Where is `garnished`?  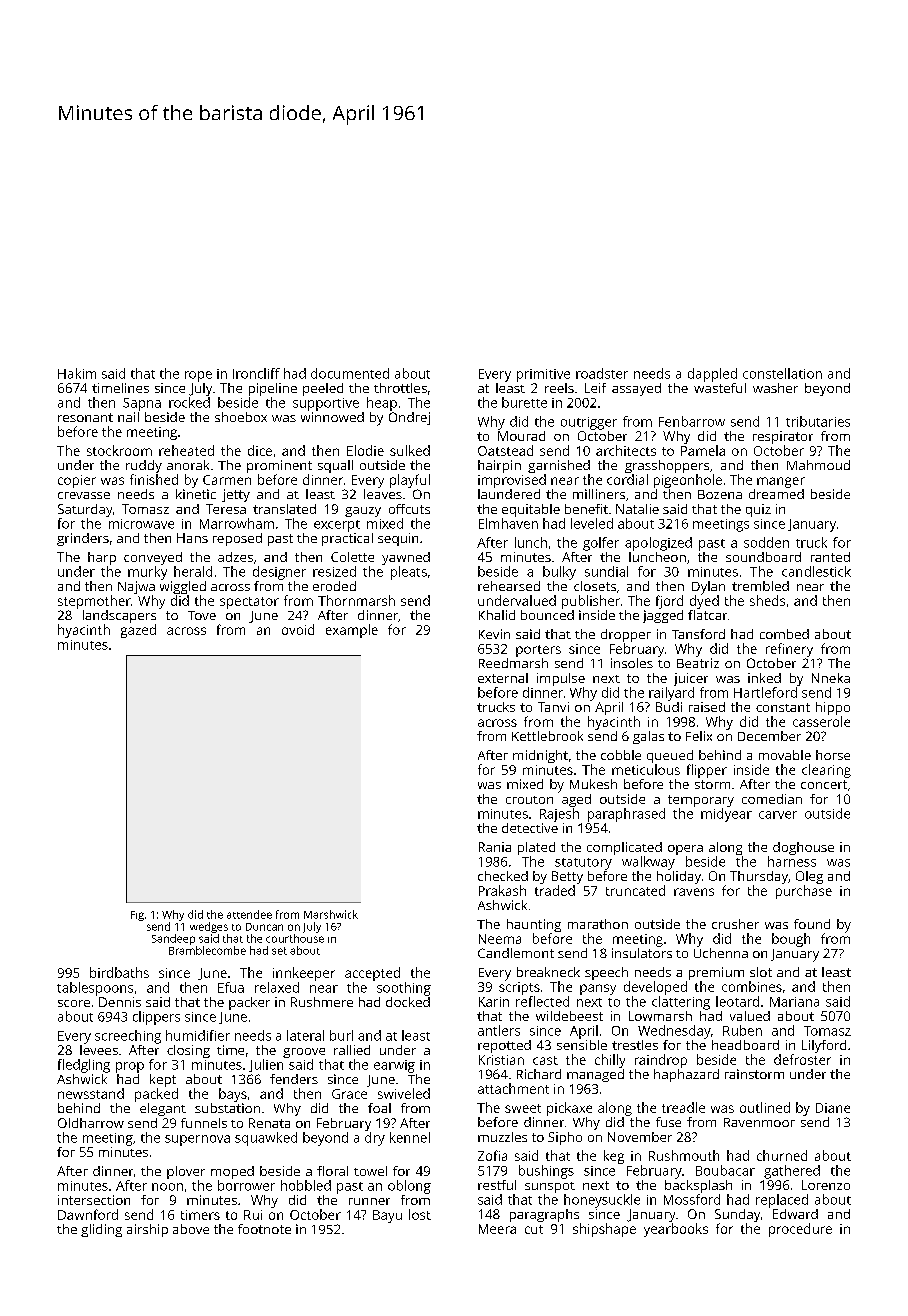 garnished is located at coordinates (559, 466).
